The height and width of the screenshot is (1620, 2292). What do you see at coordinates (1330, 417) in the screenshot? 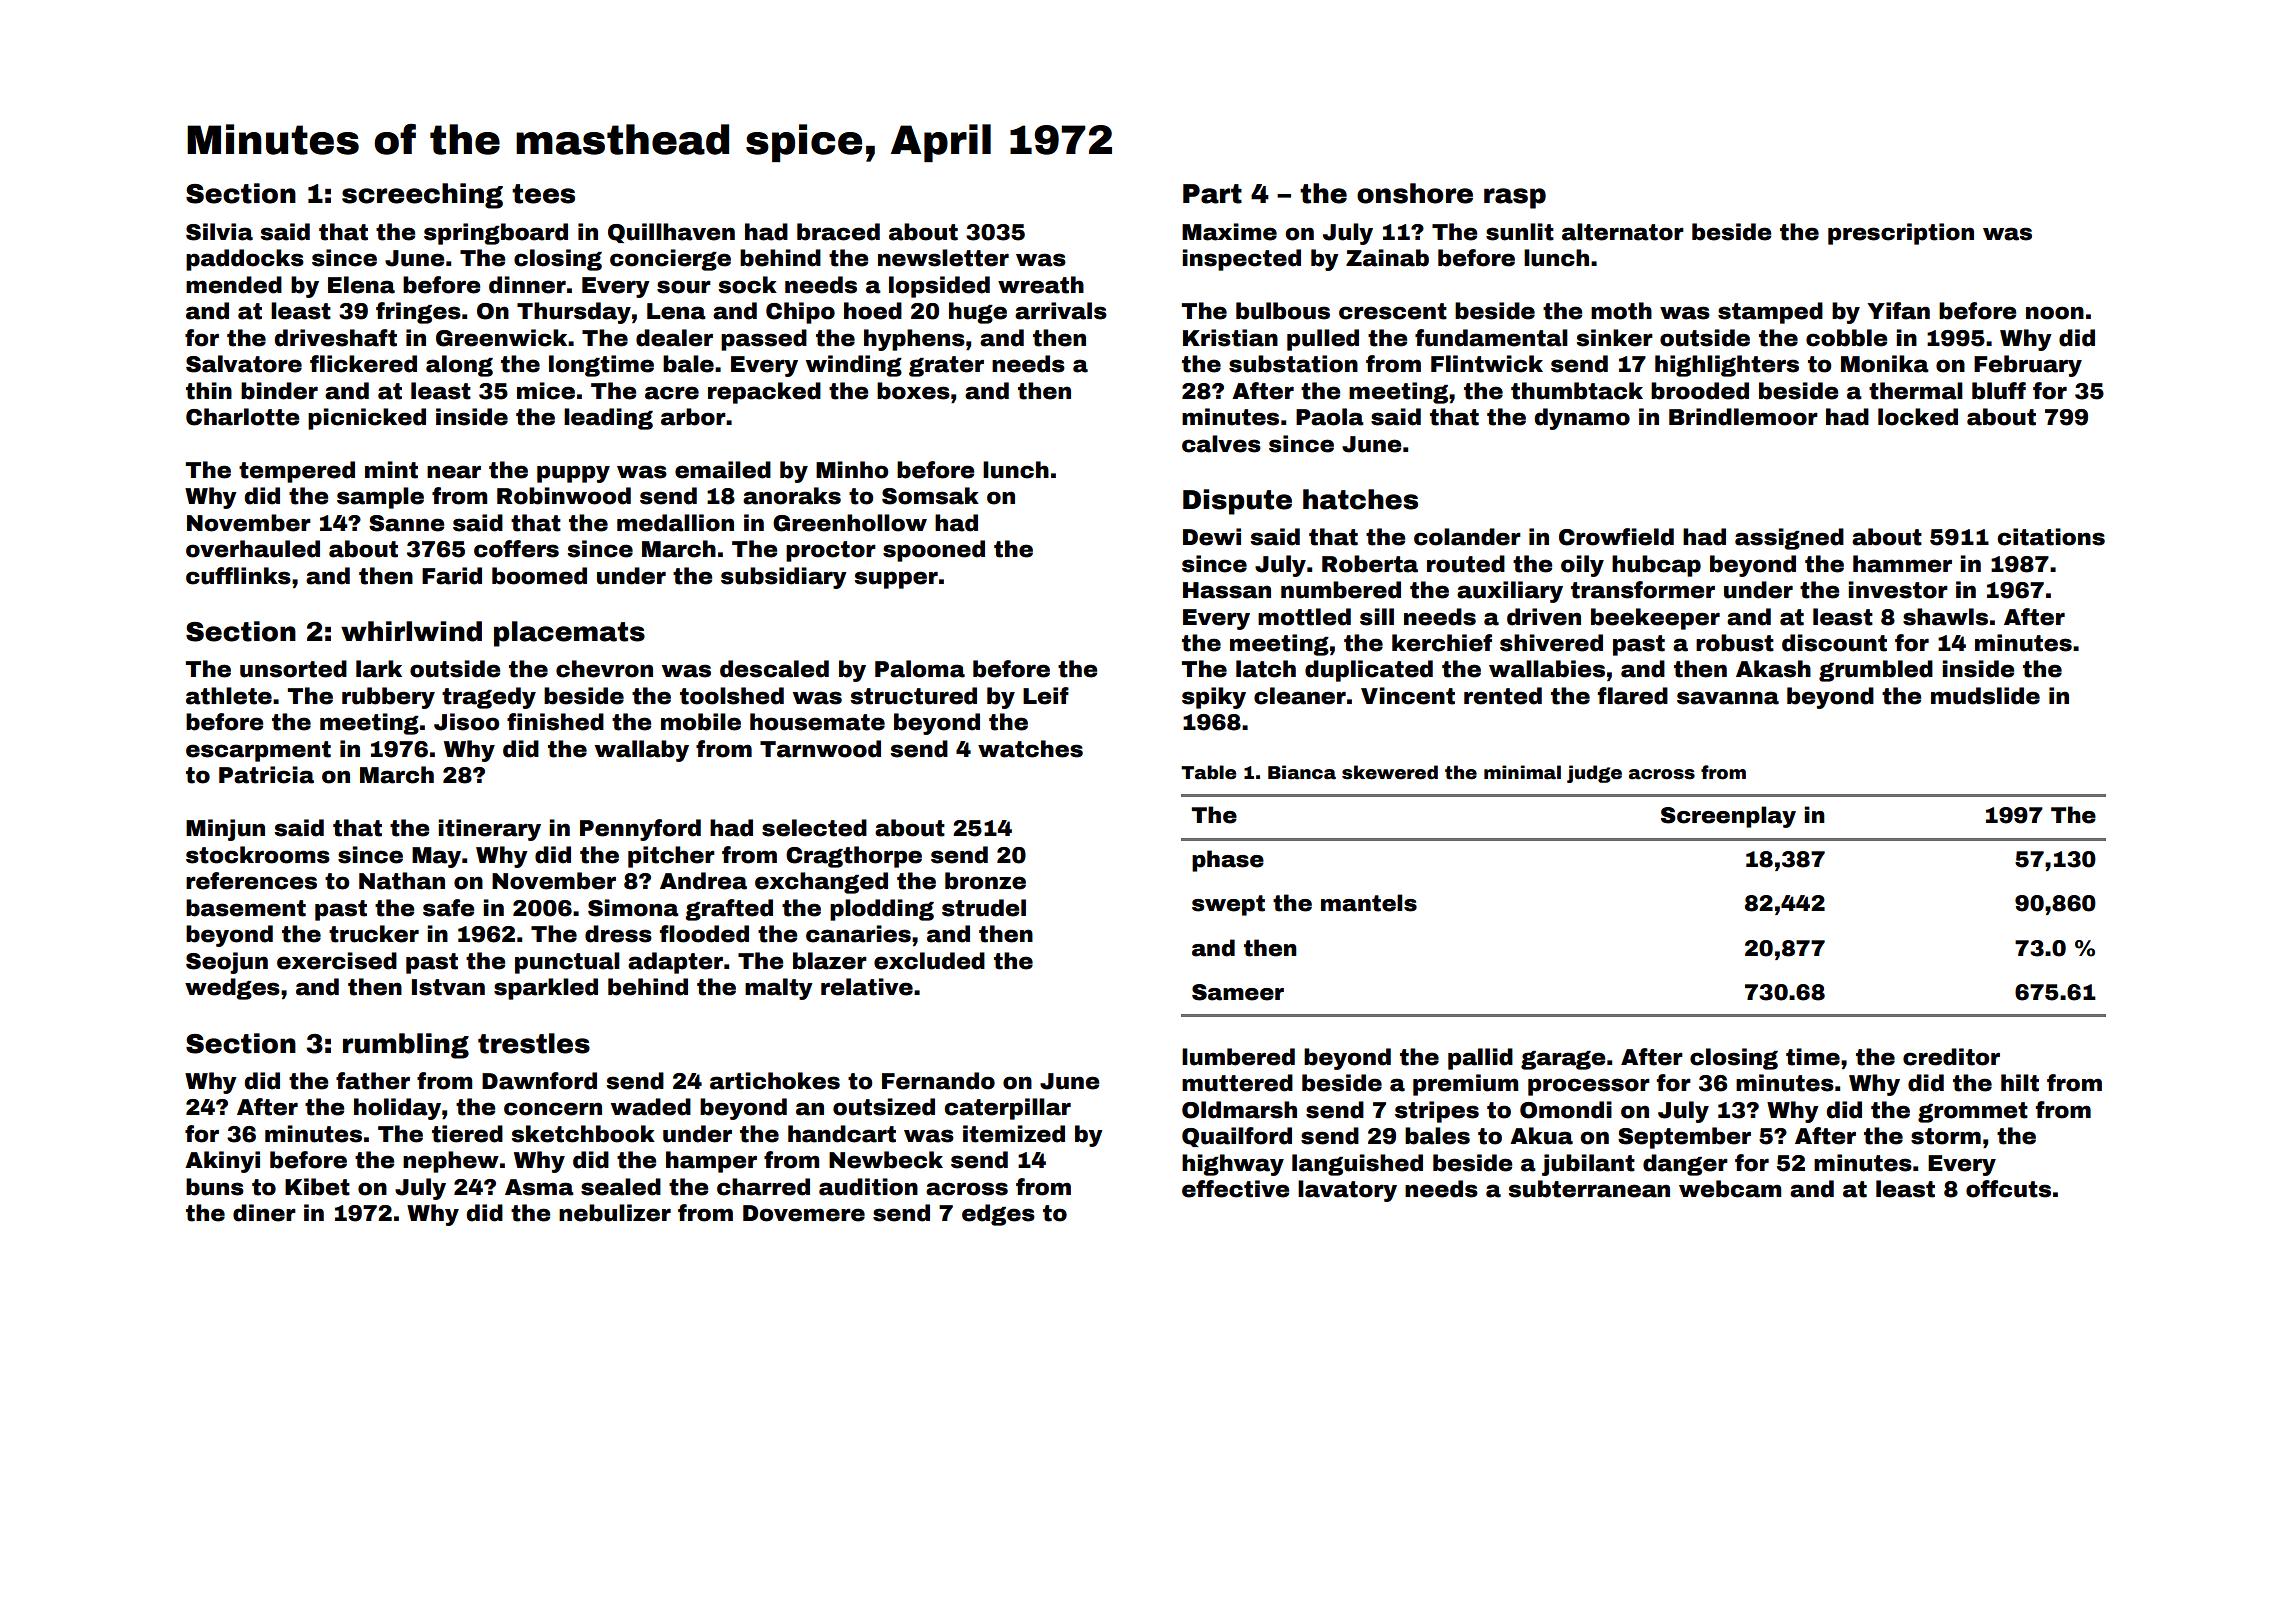
I see `Paola` at bounding box center [1330, 417].
